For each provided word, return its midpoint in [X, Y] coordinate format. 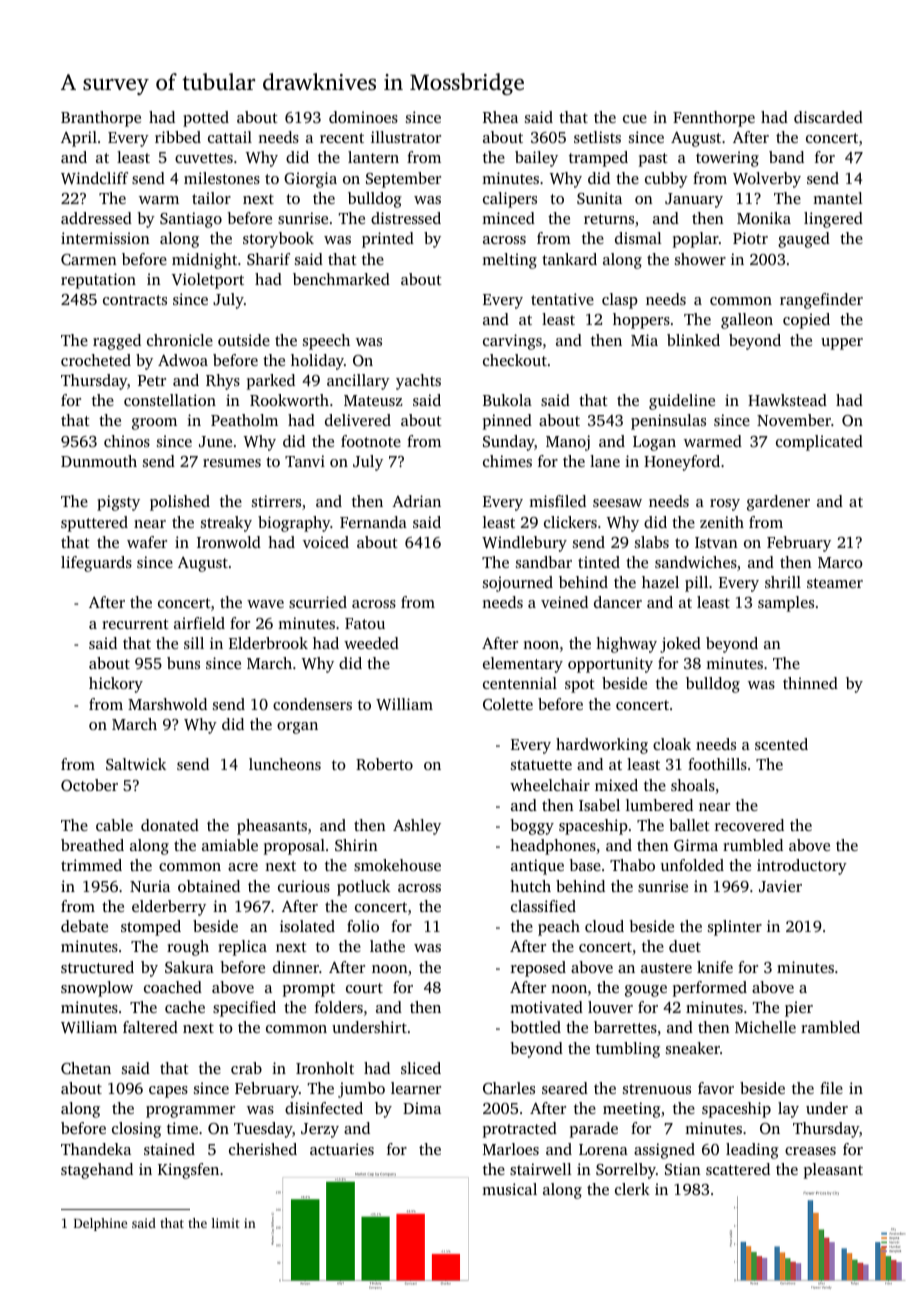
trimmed [91, 865]
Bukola [507, 400]
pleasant [833, 1171]
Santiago [191, 220]
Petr [152, 380]
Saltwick [136, 764]
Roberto [384, 764]
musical [509, 1189]
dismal [638, 238]
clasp [620, 301]
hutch [530, 886]
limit [226, 1223]
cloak [672, 744]
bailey [536, 159]
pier [799, 1009]
